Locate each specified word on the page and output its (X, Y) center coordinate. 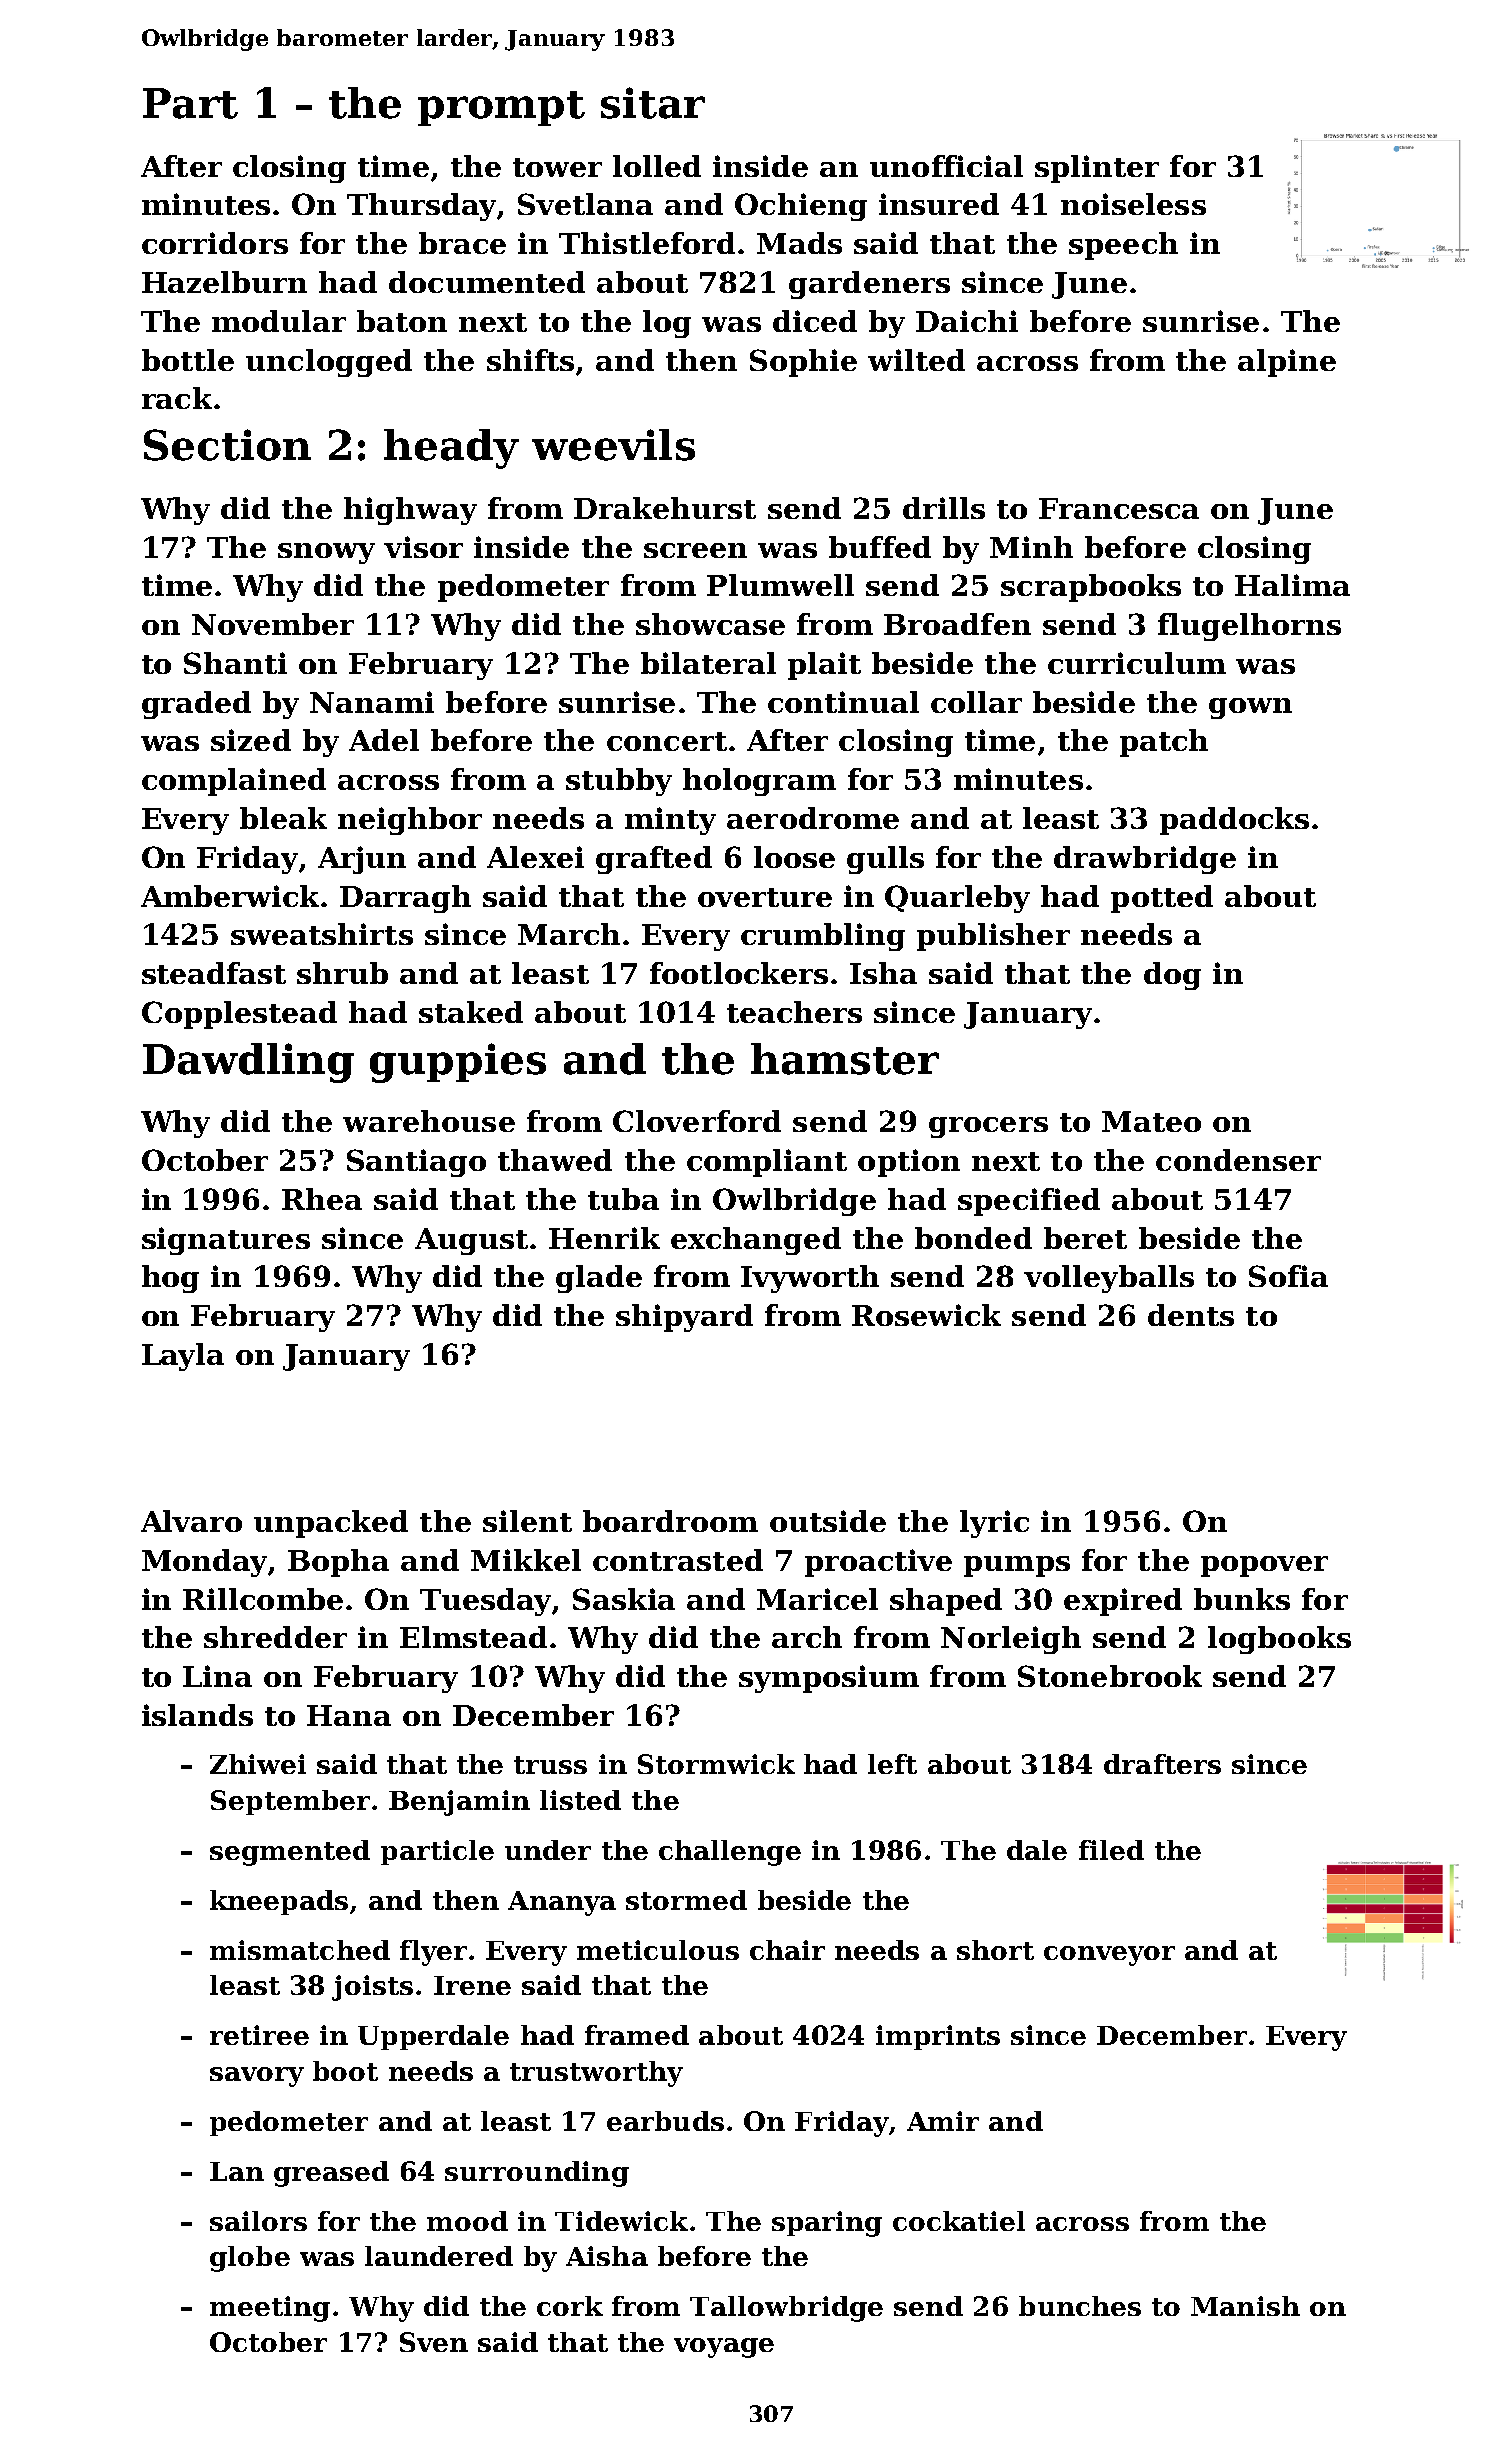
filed (1111, 1850)
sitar (653, 103)
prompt (501, 108)
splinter (1097, 169)
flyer (433, 1953)
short (995, 1950)
